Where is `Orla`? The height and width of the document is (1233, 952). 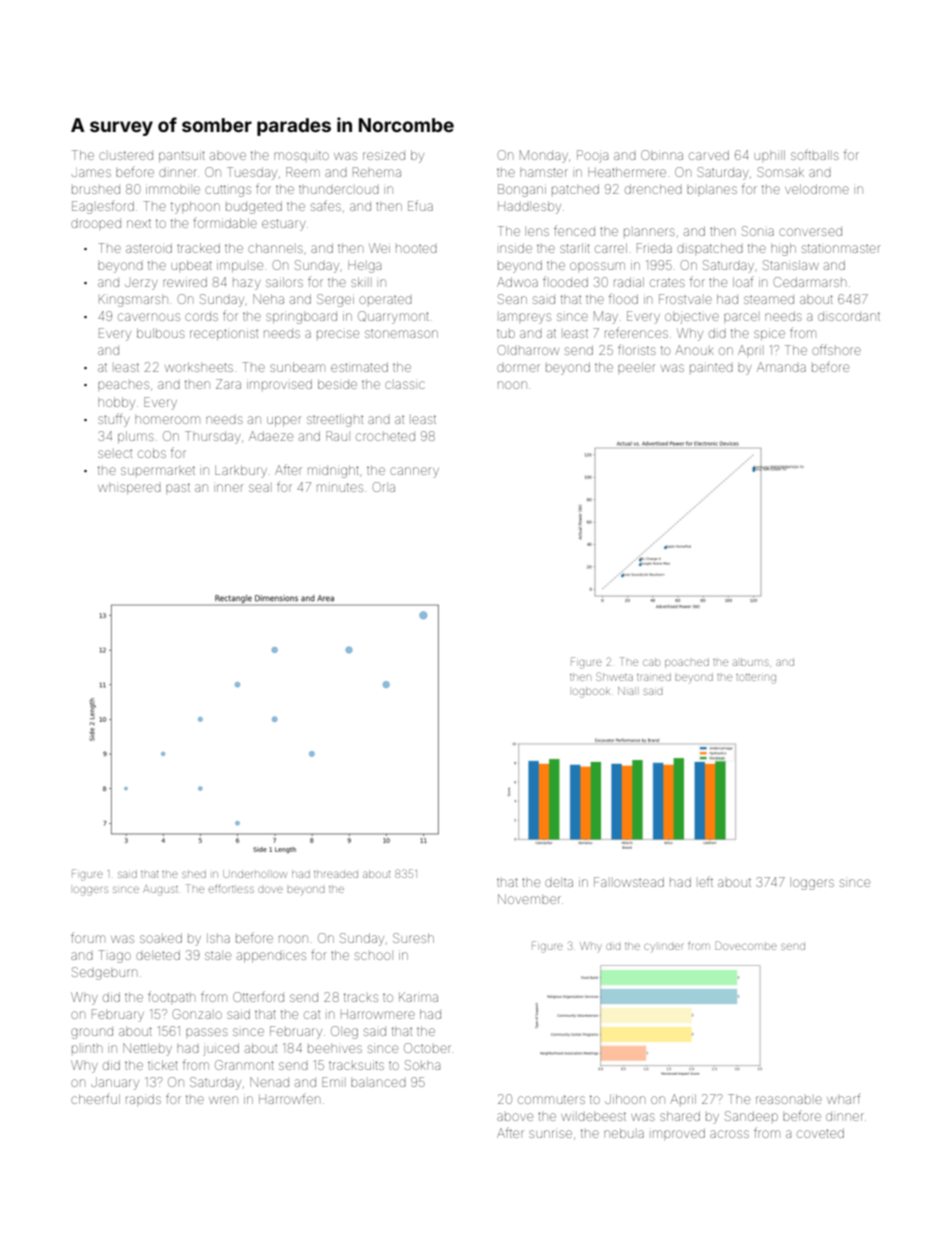
Orla is located at coordinates (384, 487).
